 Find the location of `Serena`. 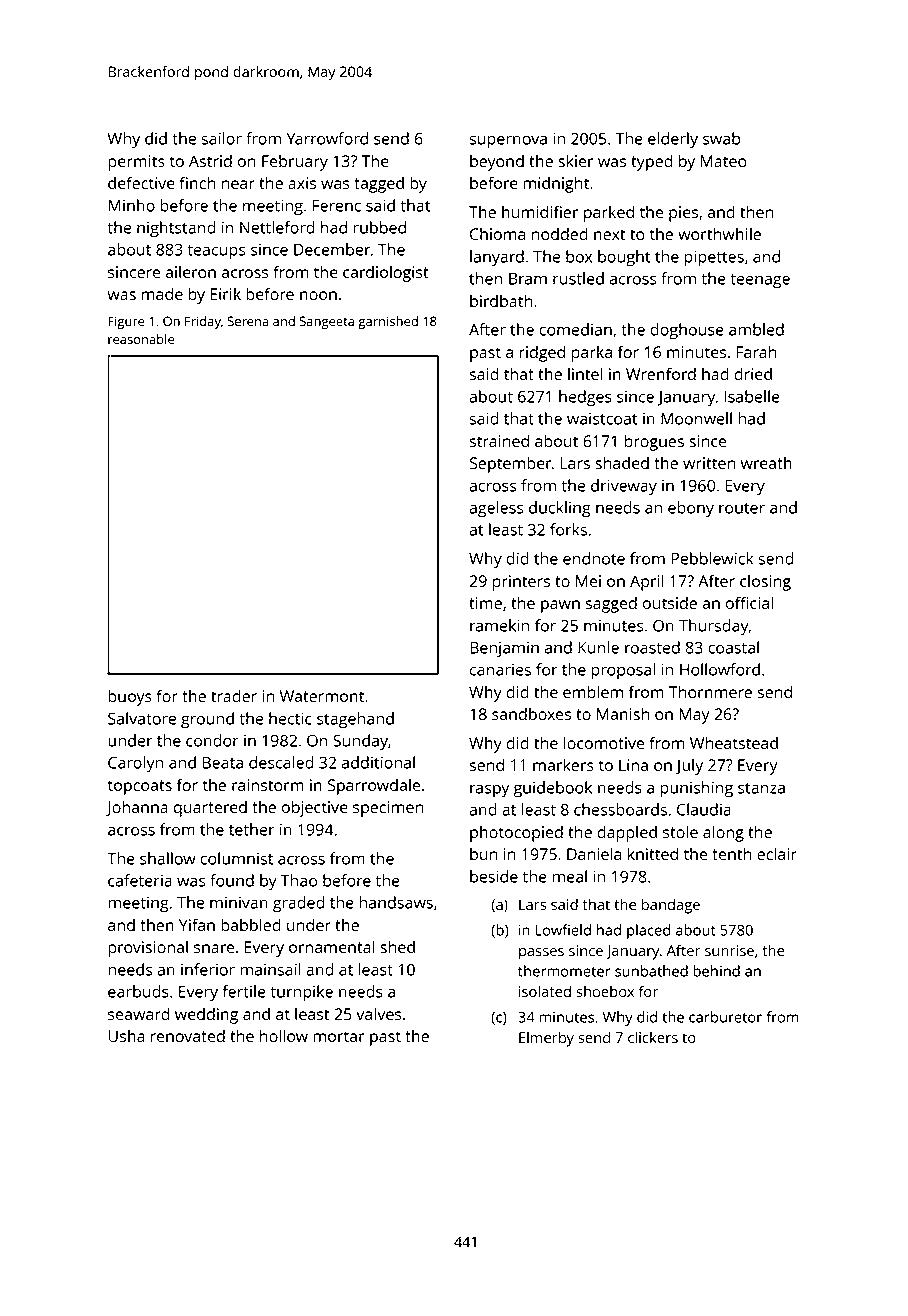

Serena is located at coordinates (248, 321).
